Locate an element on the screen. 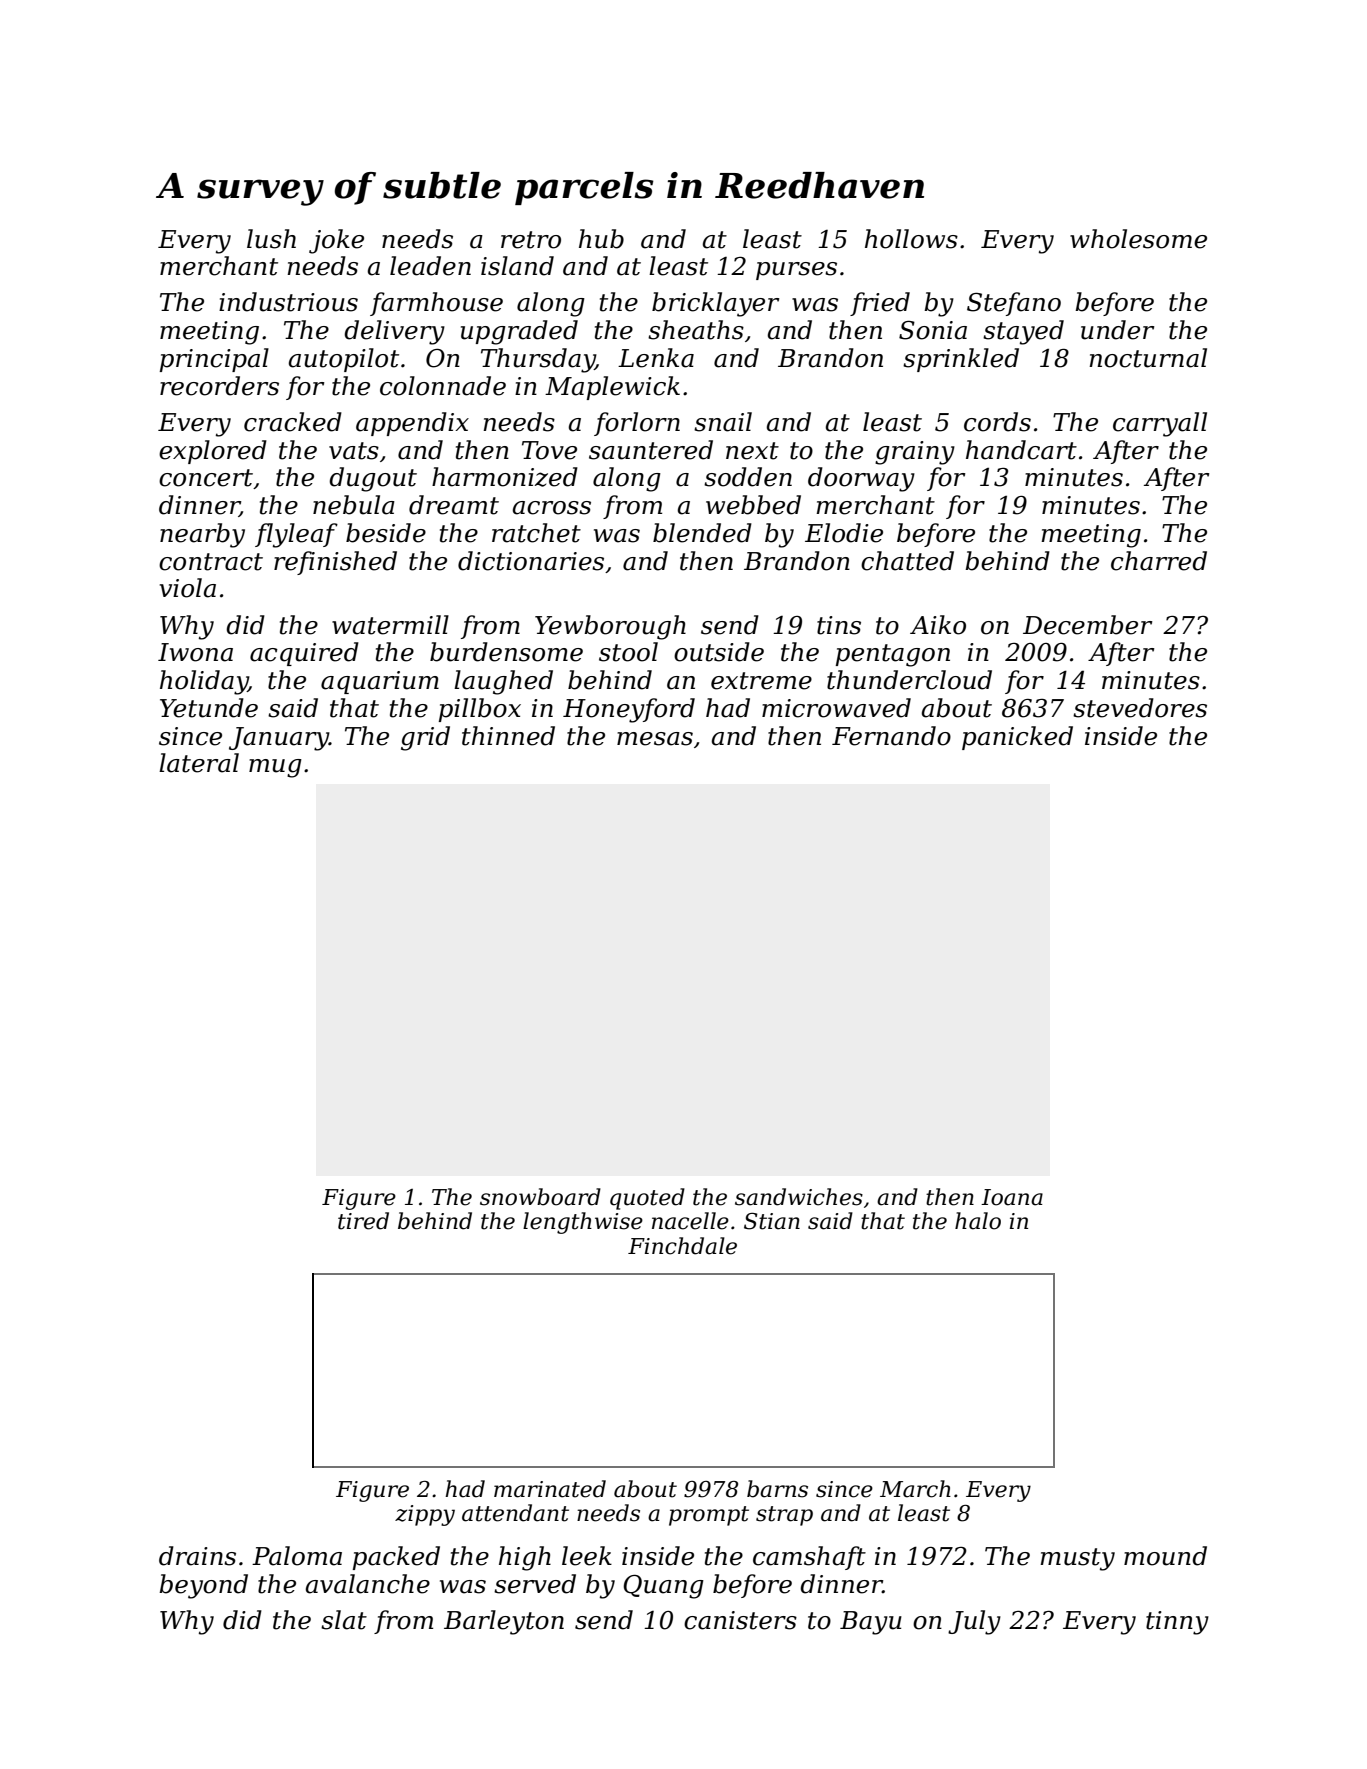  Lenka is located at coordinates (656, 358).
